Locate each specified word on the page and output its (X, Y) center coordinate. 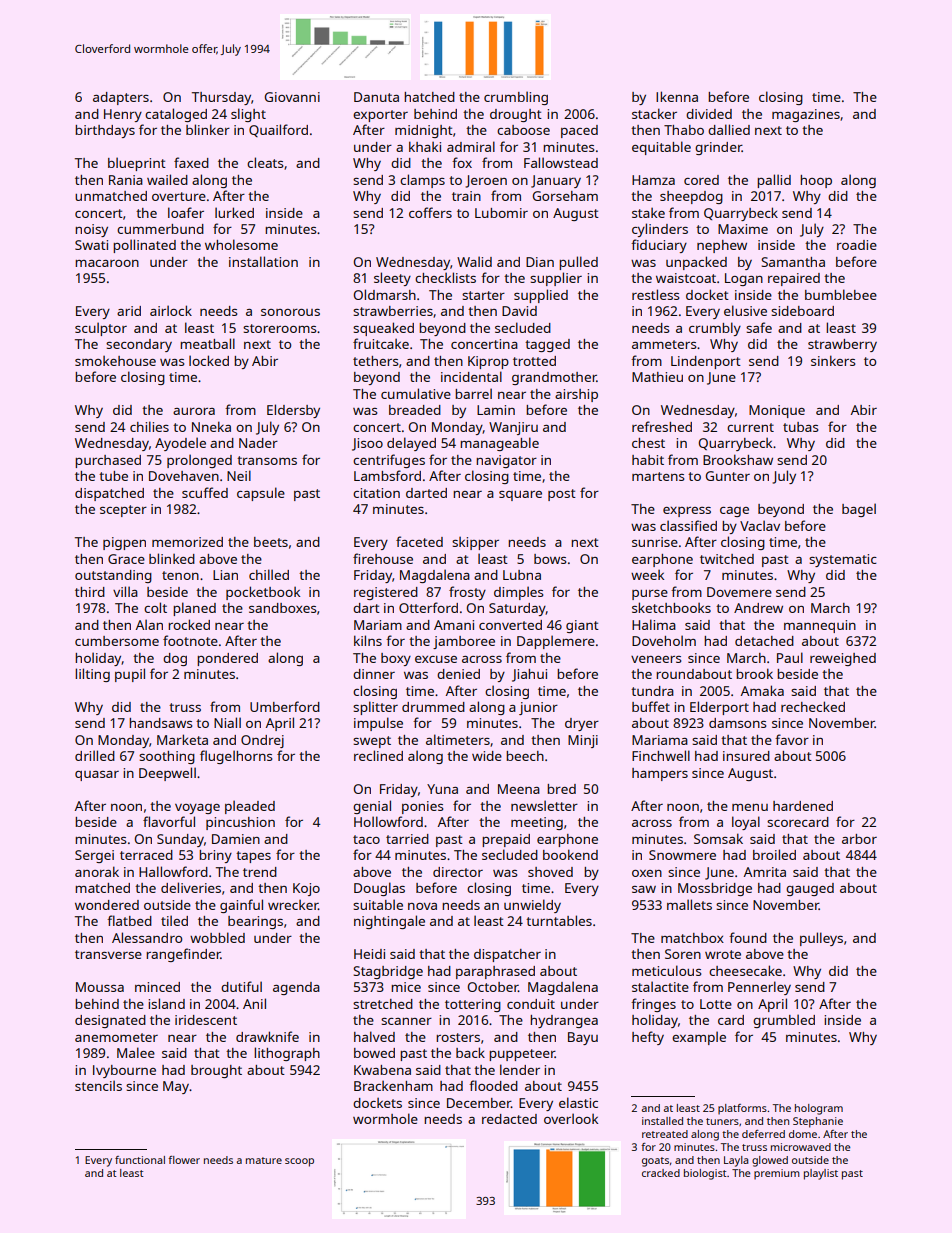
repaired (794, 279)
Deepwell (167, 774)
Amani (454, 625)
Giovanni (292, 97)
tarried (407, 839)
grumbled (784, 1021)
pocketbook (263, 593)
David (519, 311)
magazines (806, 115)
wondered (107, 905)
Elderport (719, 708)
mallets (689, 904)
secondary (139, 345)
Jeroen (486, 181)
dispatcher (507, 955)
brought (216, 1071)
